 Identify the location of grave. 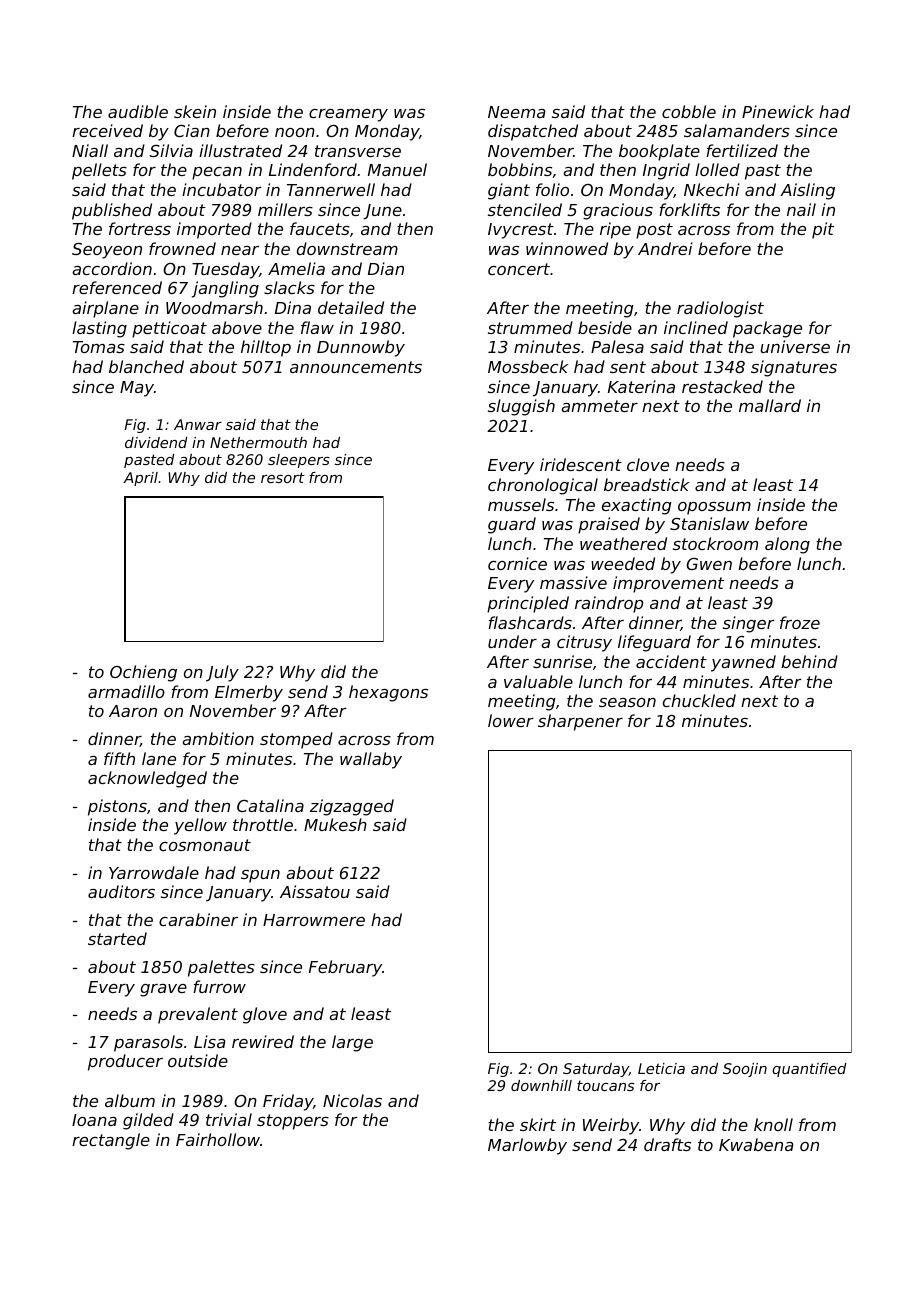
(163, 990).
